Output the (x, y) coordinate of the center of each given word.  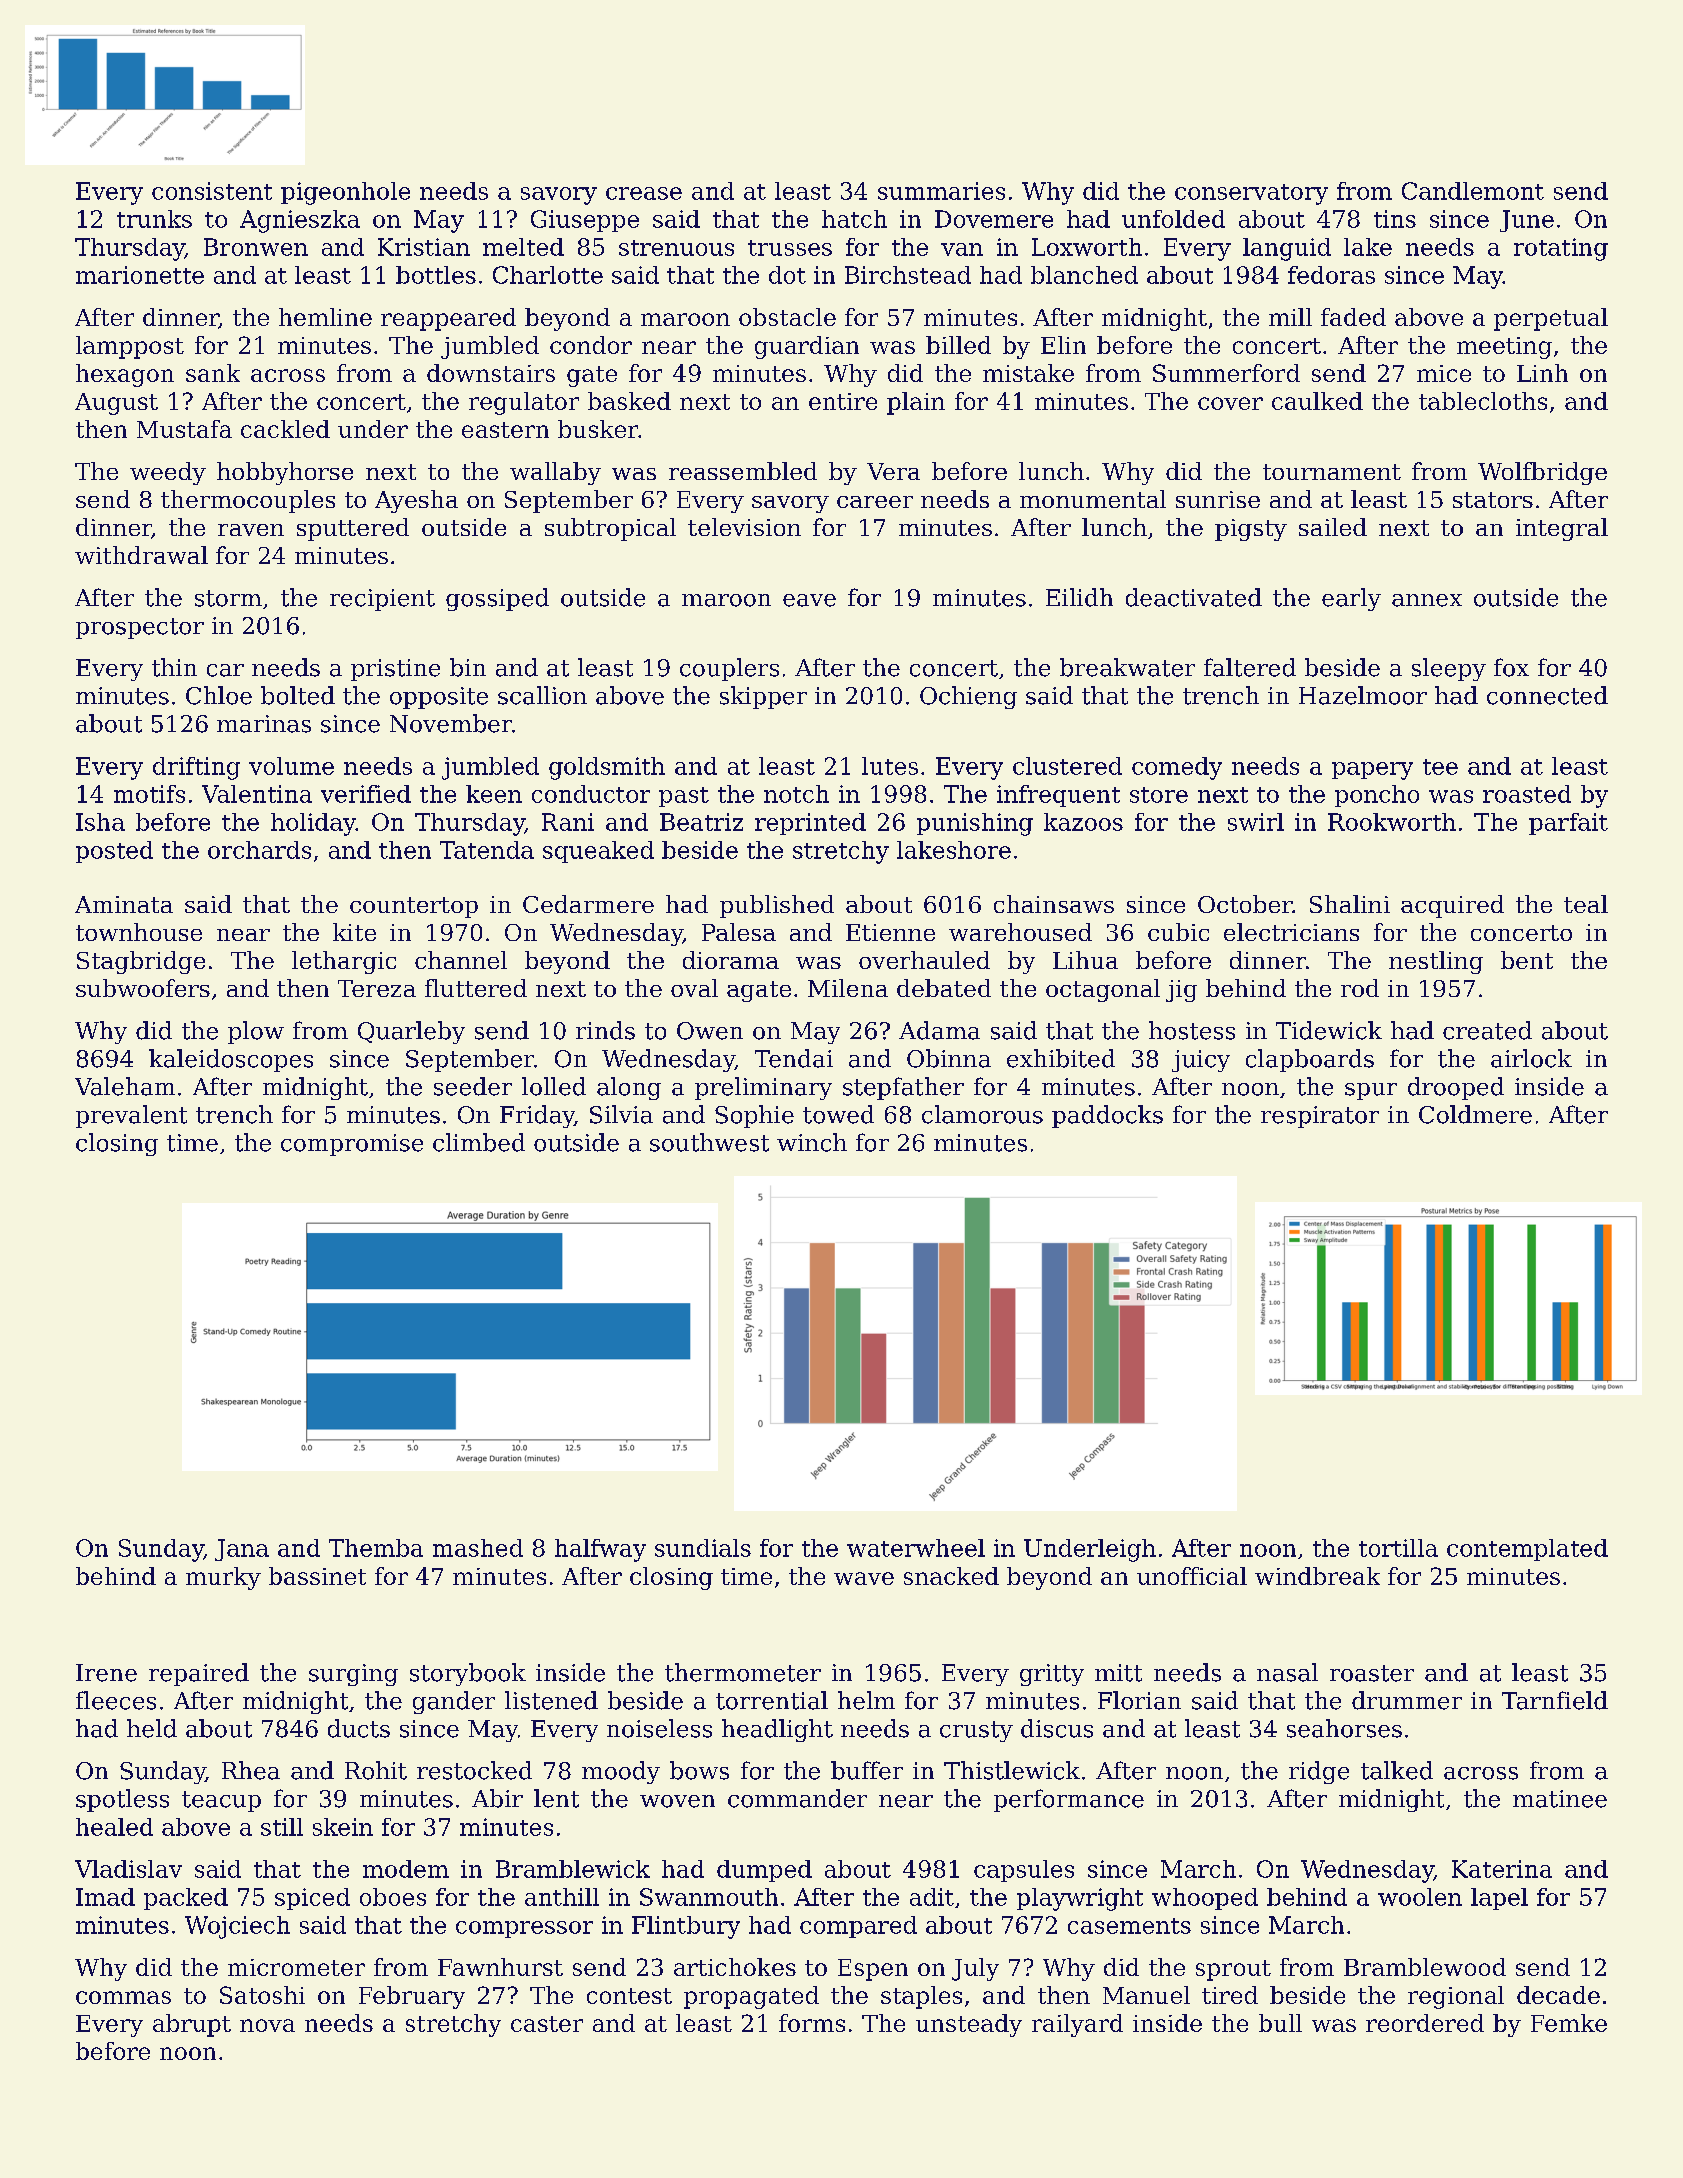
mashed (478, 1548)
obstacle (787, 317)
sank (213, 373)
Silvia (621, 1114)
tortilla (1398, 1548)
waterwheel (916, 1548)
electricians (1291, 932)
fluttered (476, 988)
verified (366, 794)
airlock (1531, 1058)
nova (267, 2025)
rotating (1561, 249)
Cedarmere (588, 904)
